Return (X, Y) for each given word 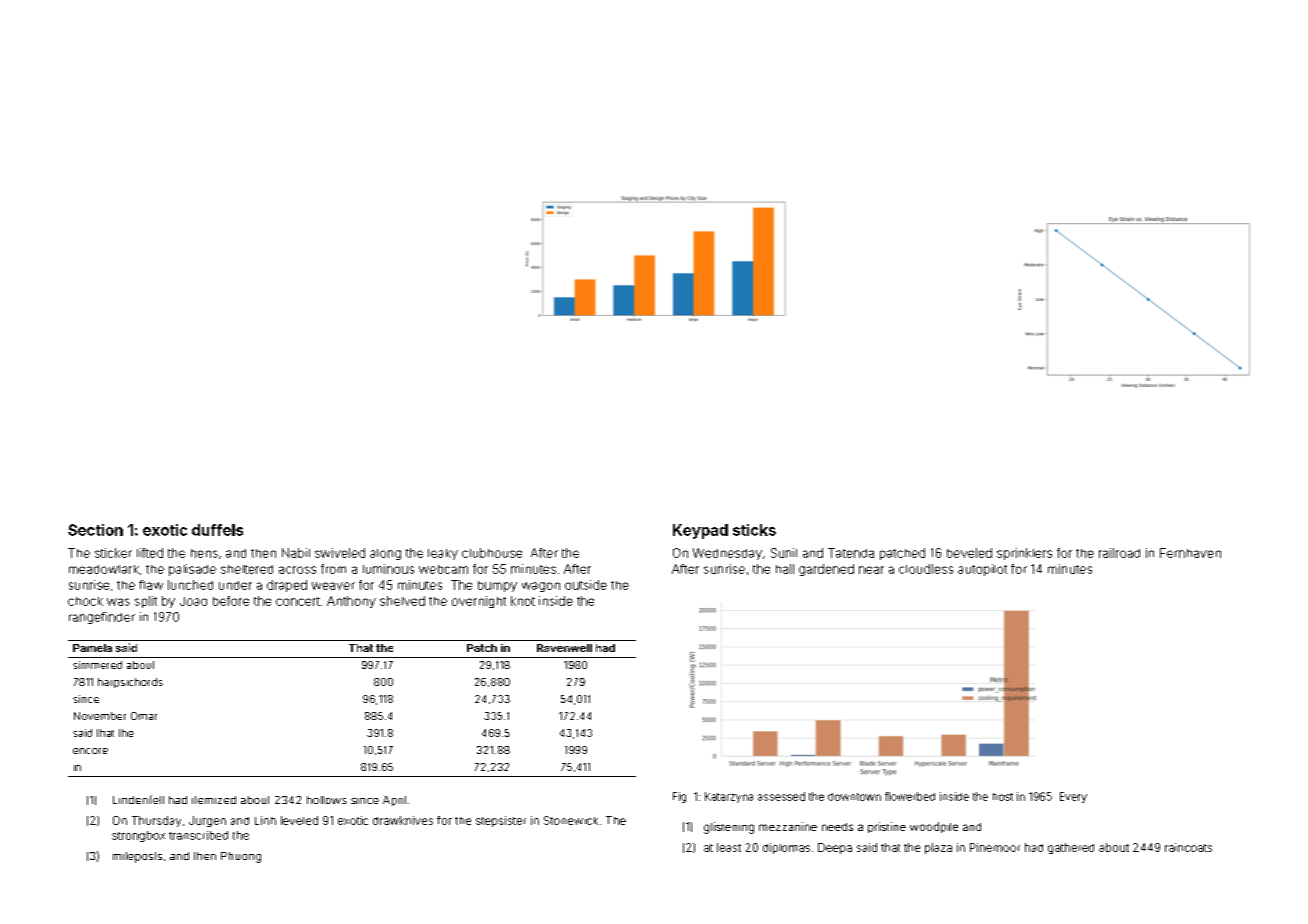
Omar (144, 716)
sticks (754, 530)
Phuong (241, 857)
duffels (217, 530)
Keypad (700, 531)
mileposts (137, 857)
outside (586, 585)
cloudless (926, 569)
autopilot (982, 570)
